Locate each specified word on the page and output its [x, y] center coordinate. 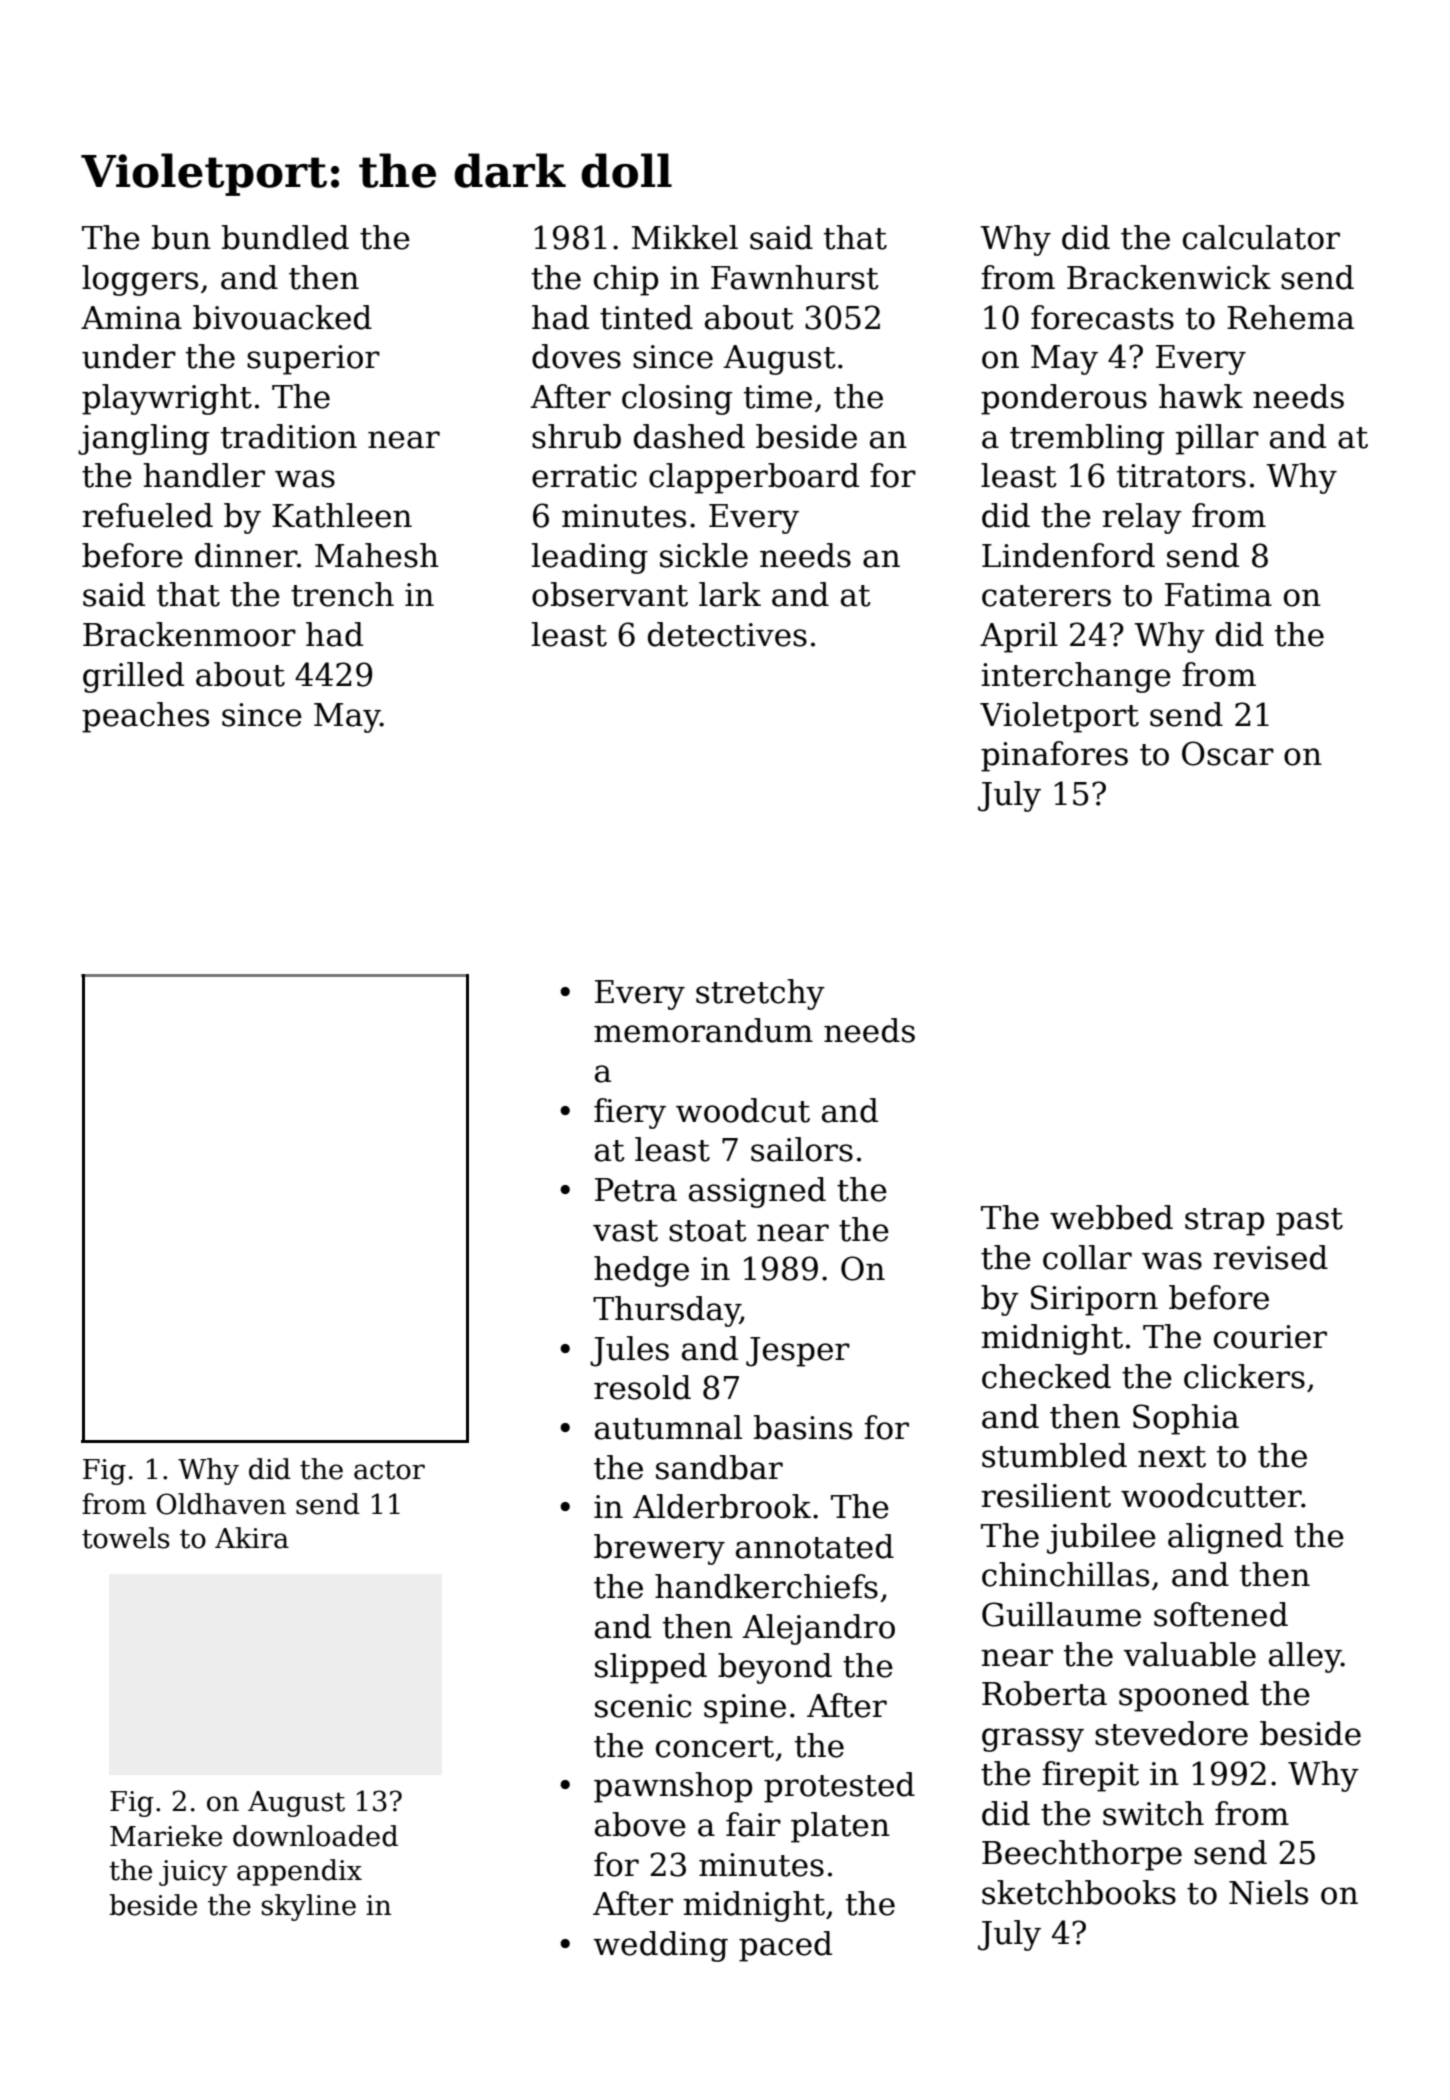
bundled [285, 237]
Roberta [1044, 1693]
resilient [1046, 1495]
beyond [775, 1668]
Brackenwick [1169, 277]
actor [389, 1470]
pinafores [1054, 756]
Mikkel [685, 237]
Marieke [166, 1836]
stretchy [760, 994]
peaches [145, 717]
